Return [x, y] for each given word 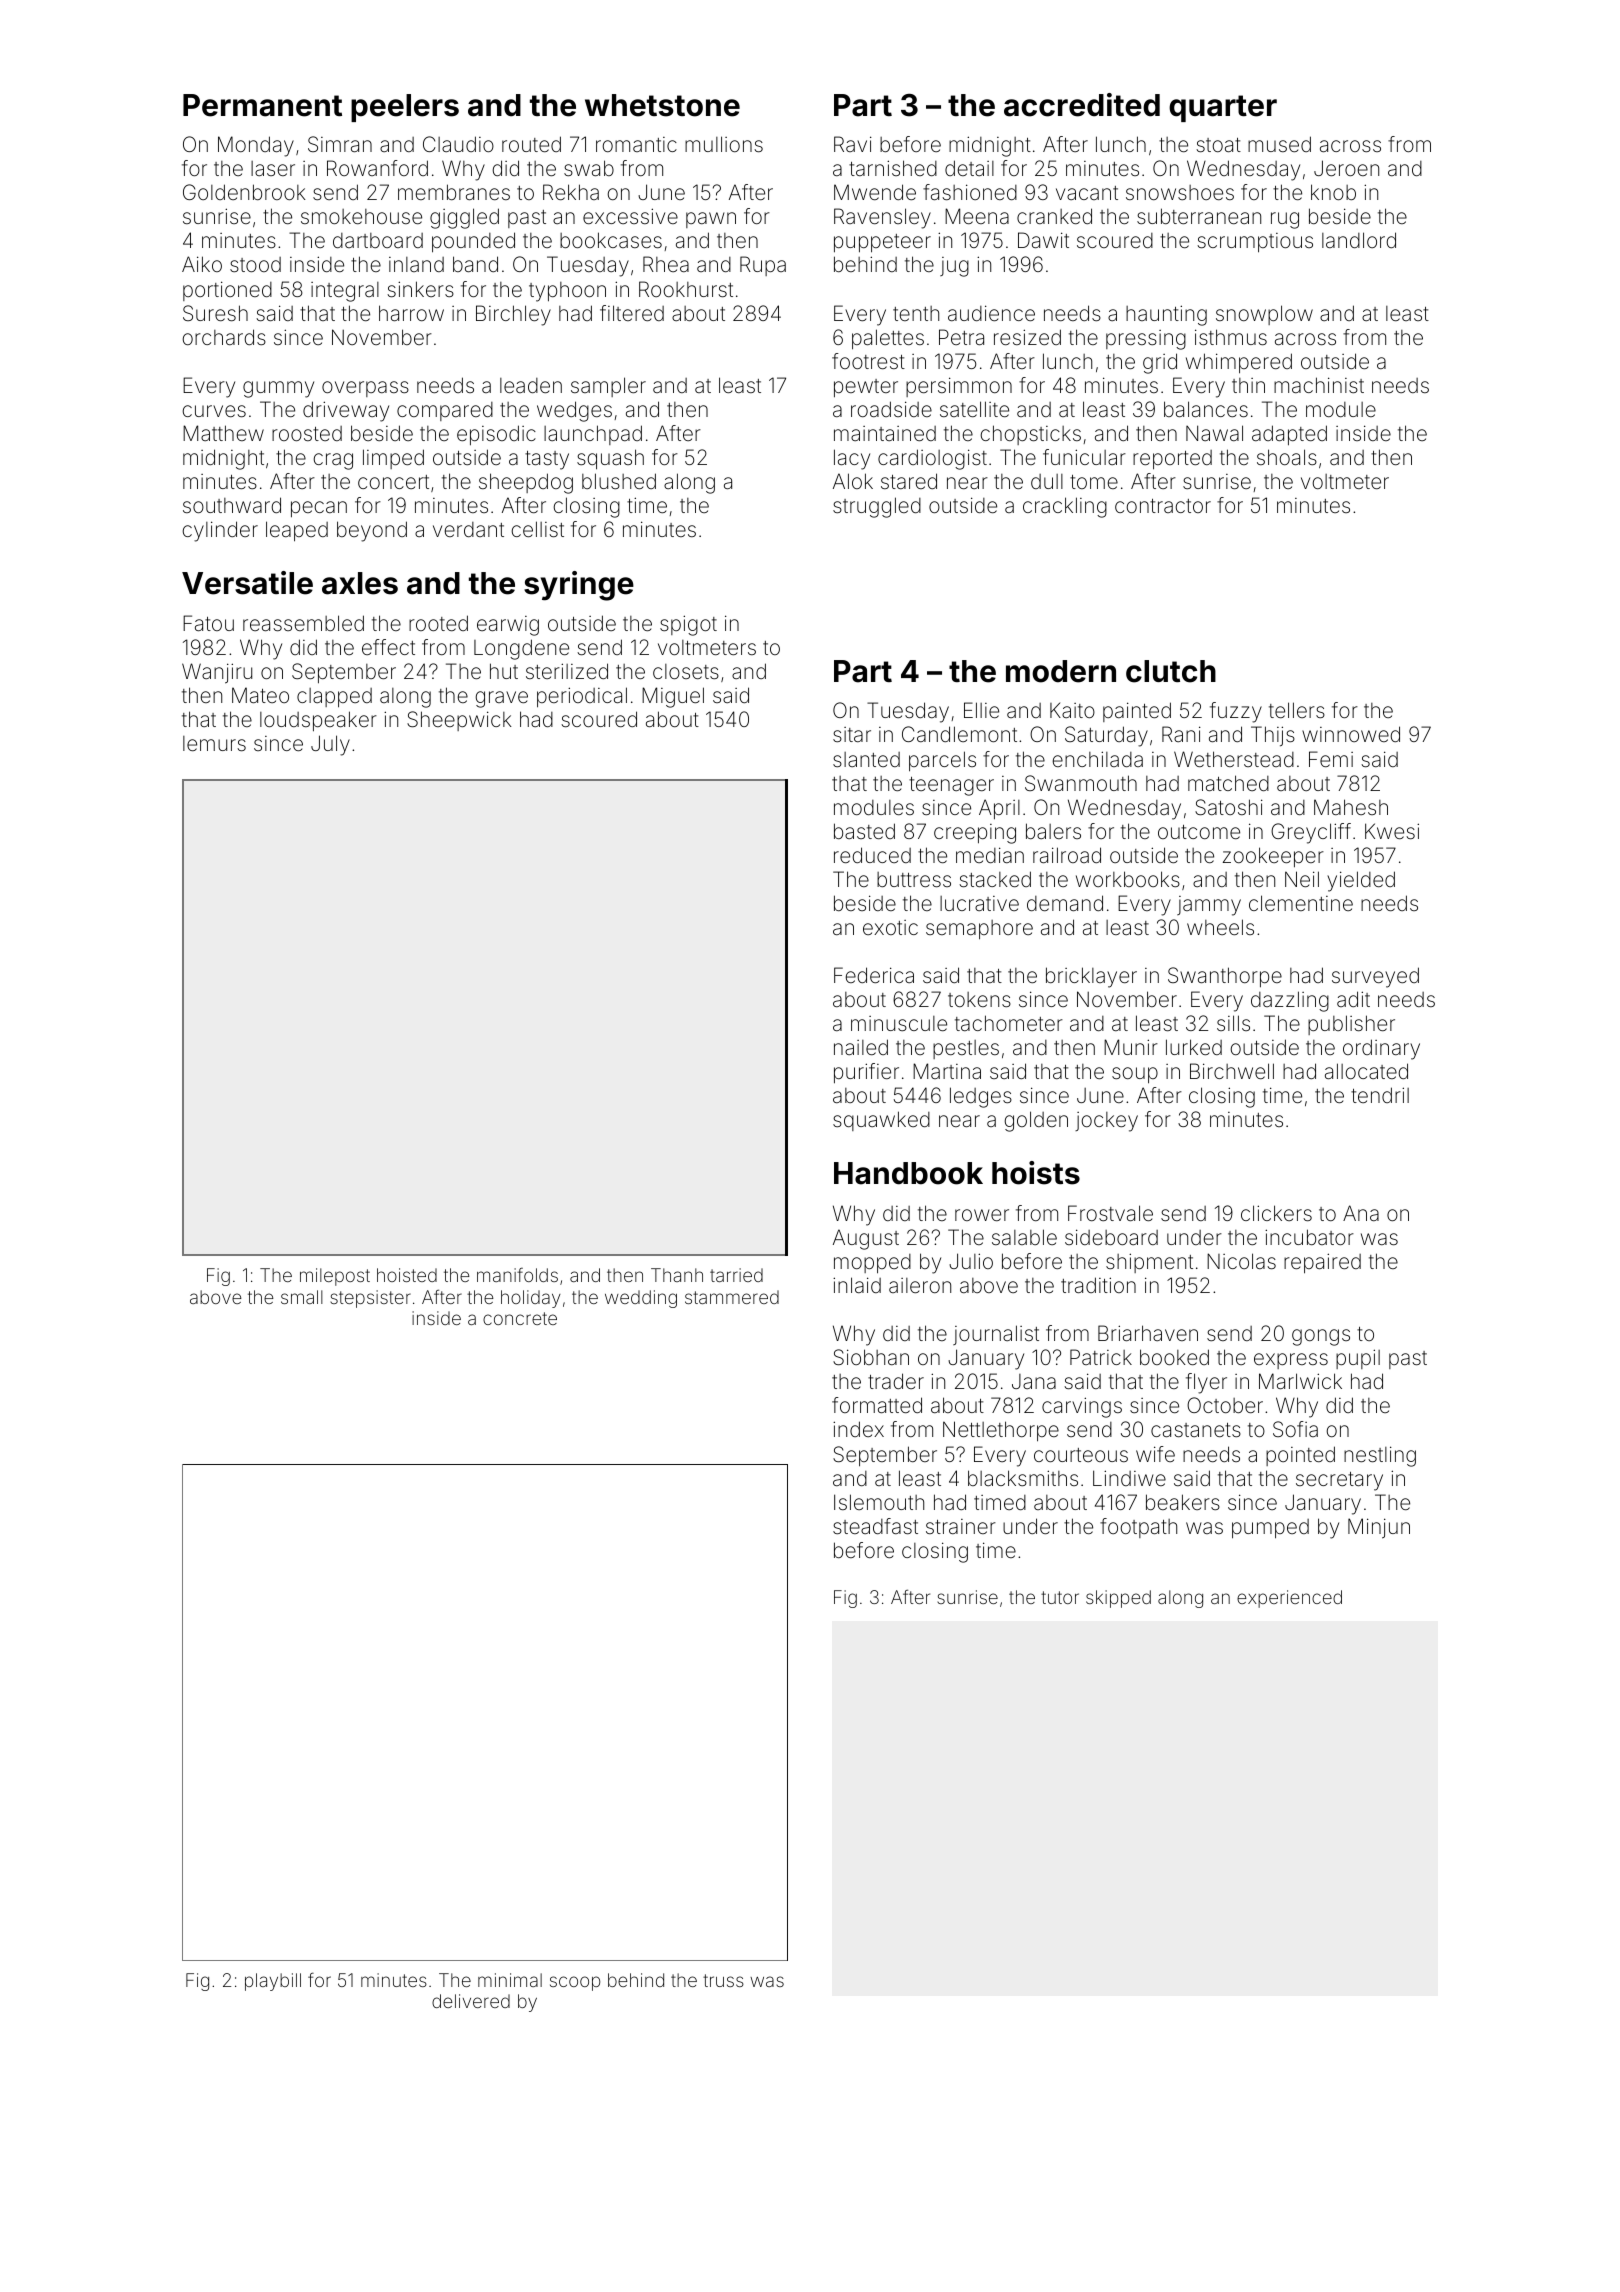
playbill [273, 1982]
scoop [575, 1983]
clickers [1276, 1213]
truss [723, 1980]
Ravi [853, 144]
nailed [861, 1047]
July [330, 745]
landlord [1359, 240]
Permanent [262, 105]
